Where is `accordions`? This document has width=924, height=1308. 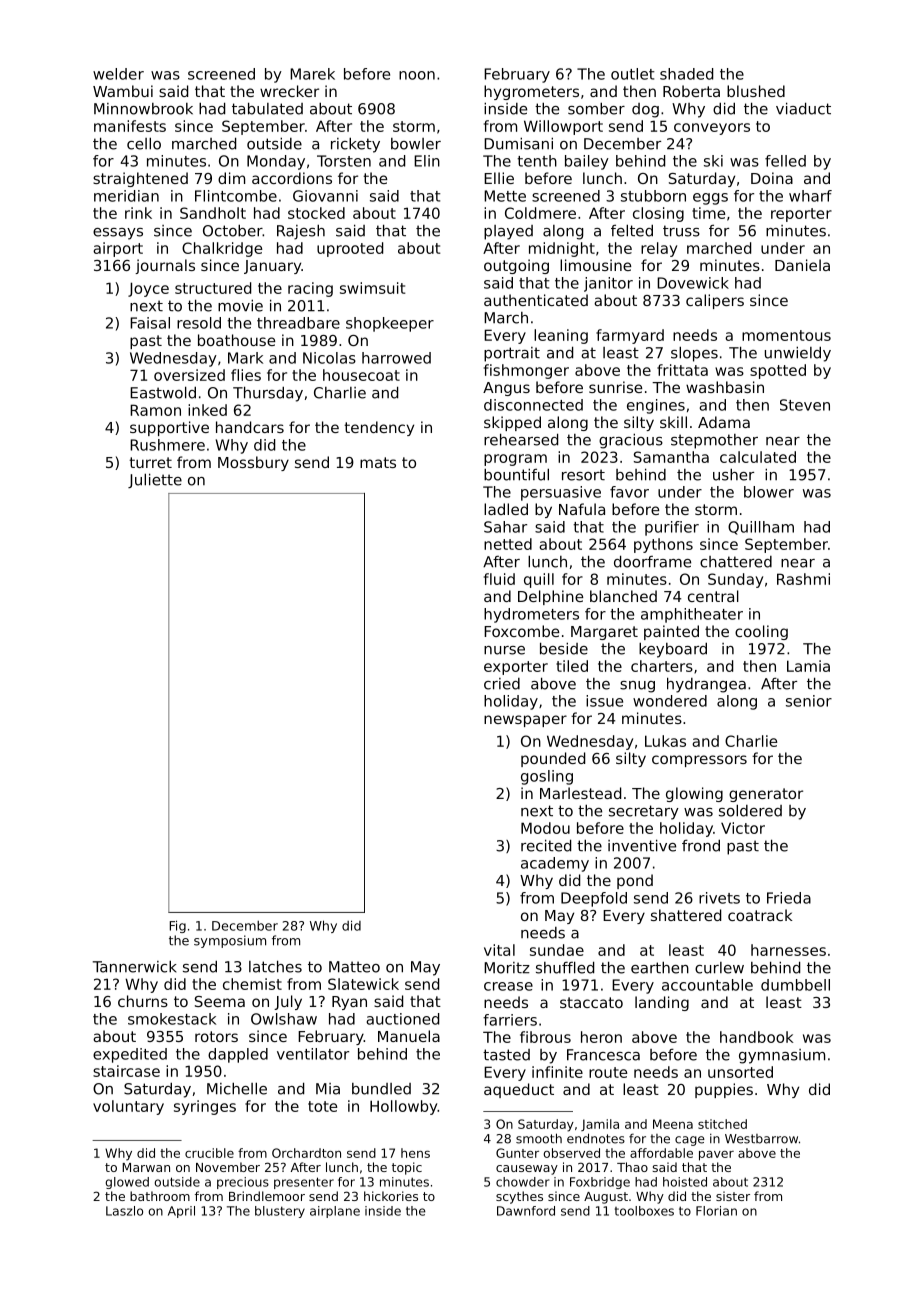
accordions is located at coordinates (292, 178).
